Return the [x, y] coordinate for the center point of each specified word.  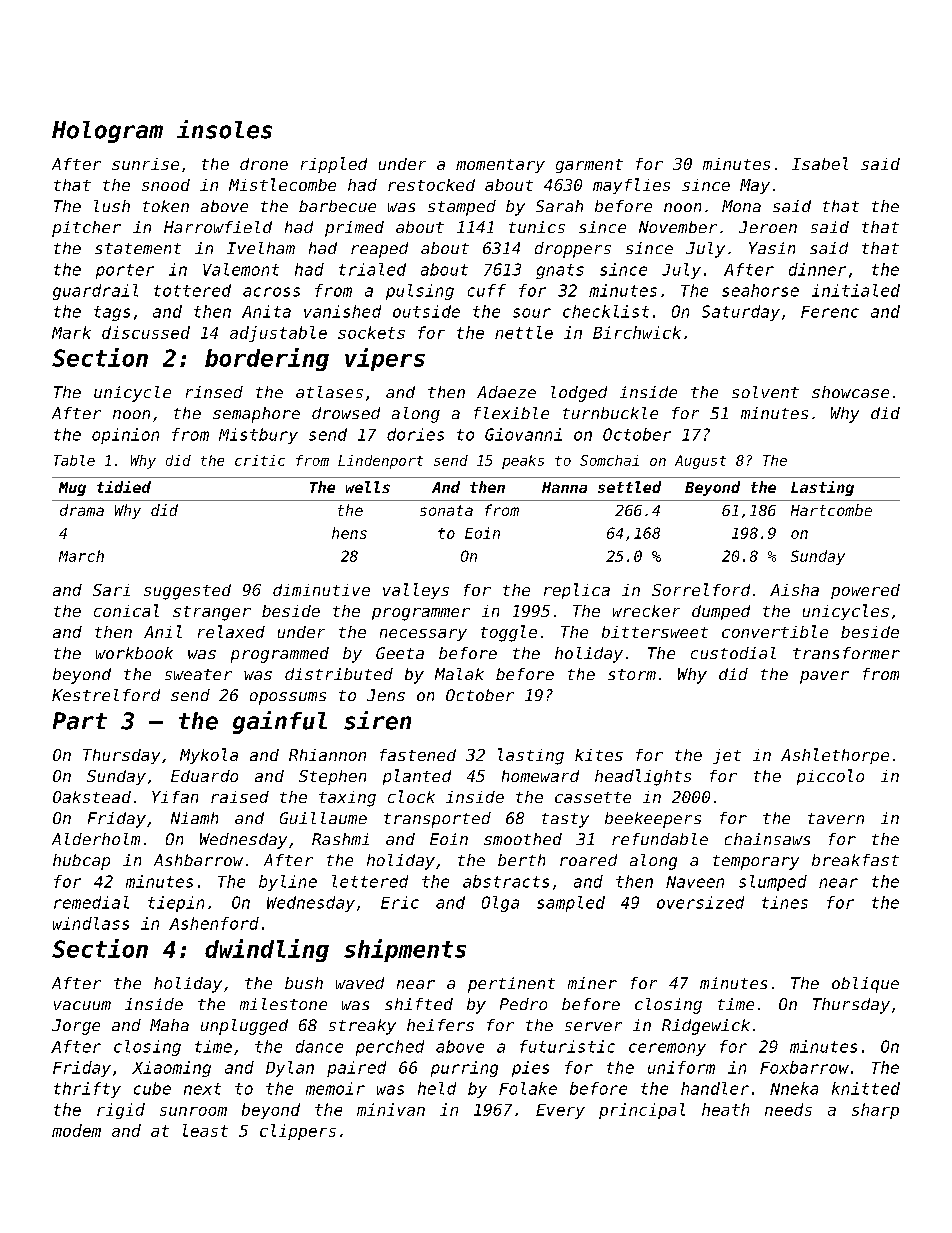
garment [589, 166]
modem [76, 1130]
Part [80, 721]
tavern [836, 818]
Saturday [741, 313]
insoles [224, 129]
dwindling [267, 950]
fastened [418, 755]
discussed [146, 332]
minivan [391, 1109]
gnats [560, 271]
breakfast [855, 860]
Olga [500, 904]
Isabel [820, 163]
